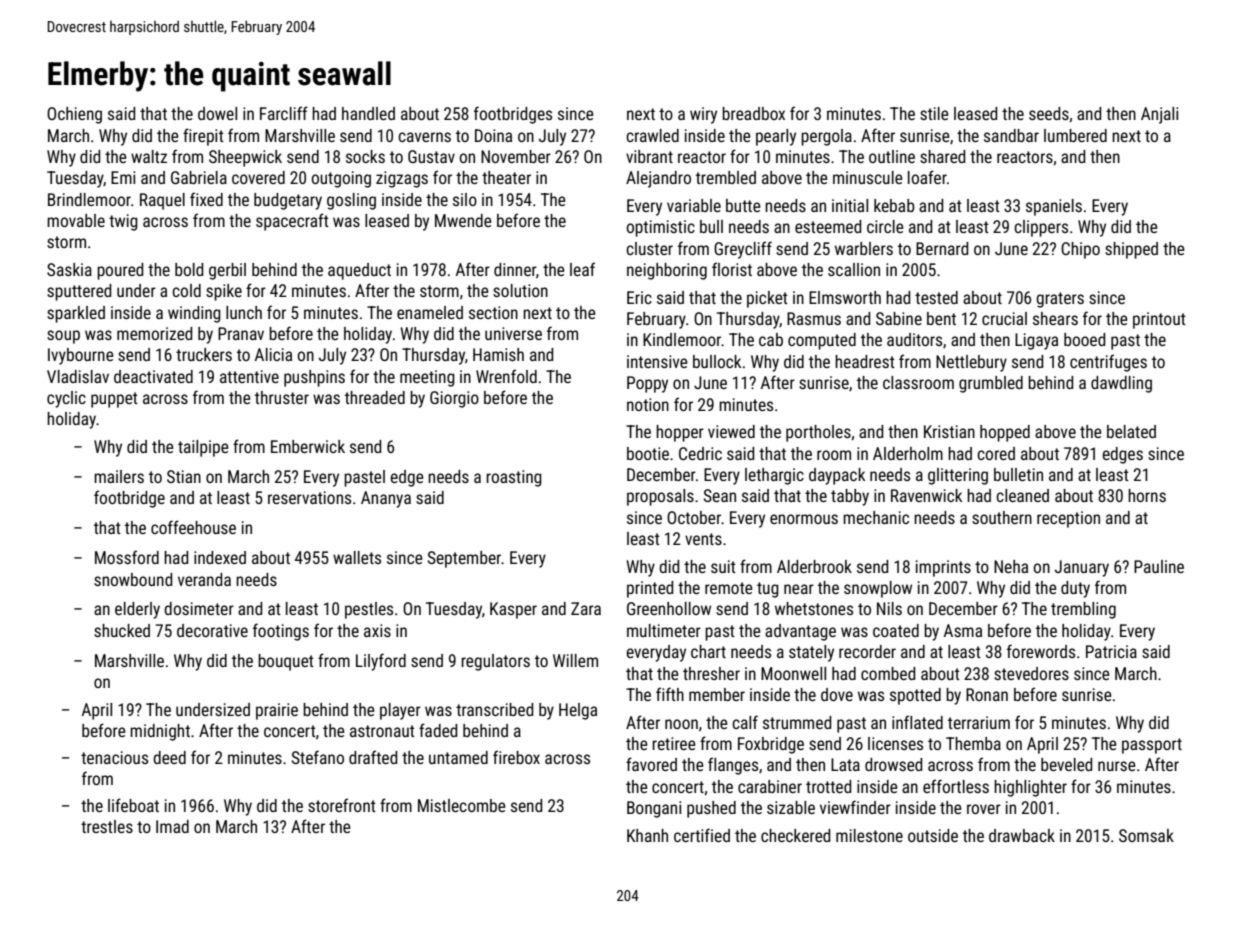  I want to click on Anjali, so click(1159, 115).
